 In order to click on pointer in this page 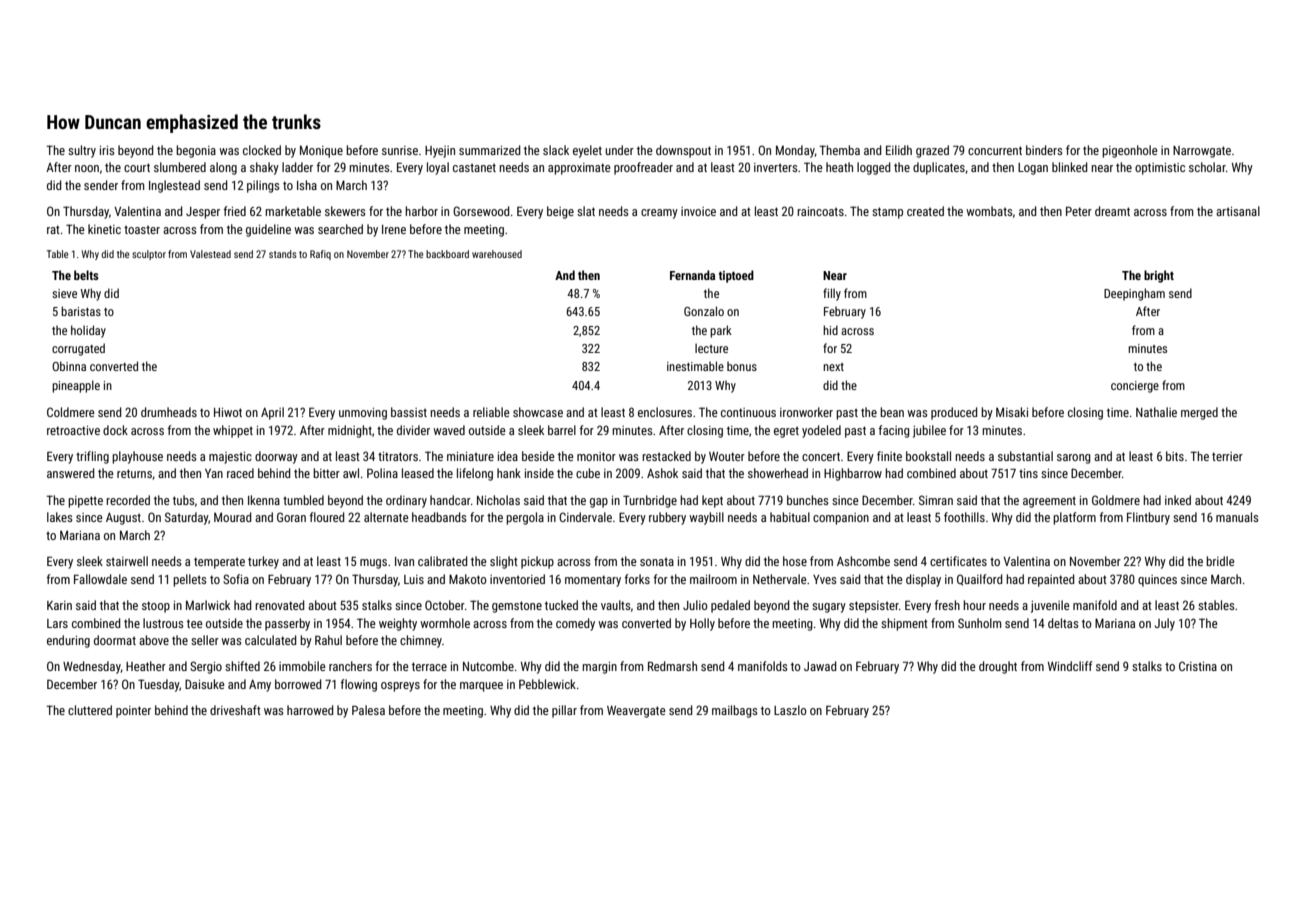, I will do `click(133, 712)`.
